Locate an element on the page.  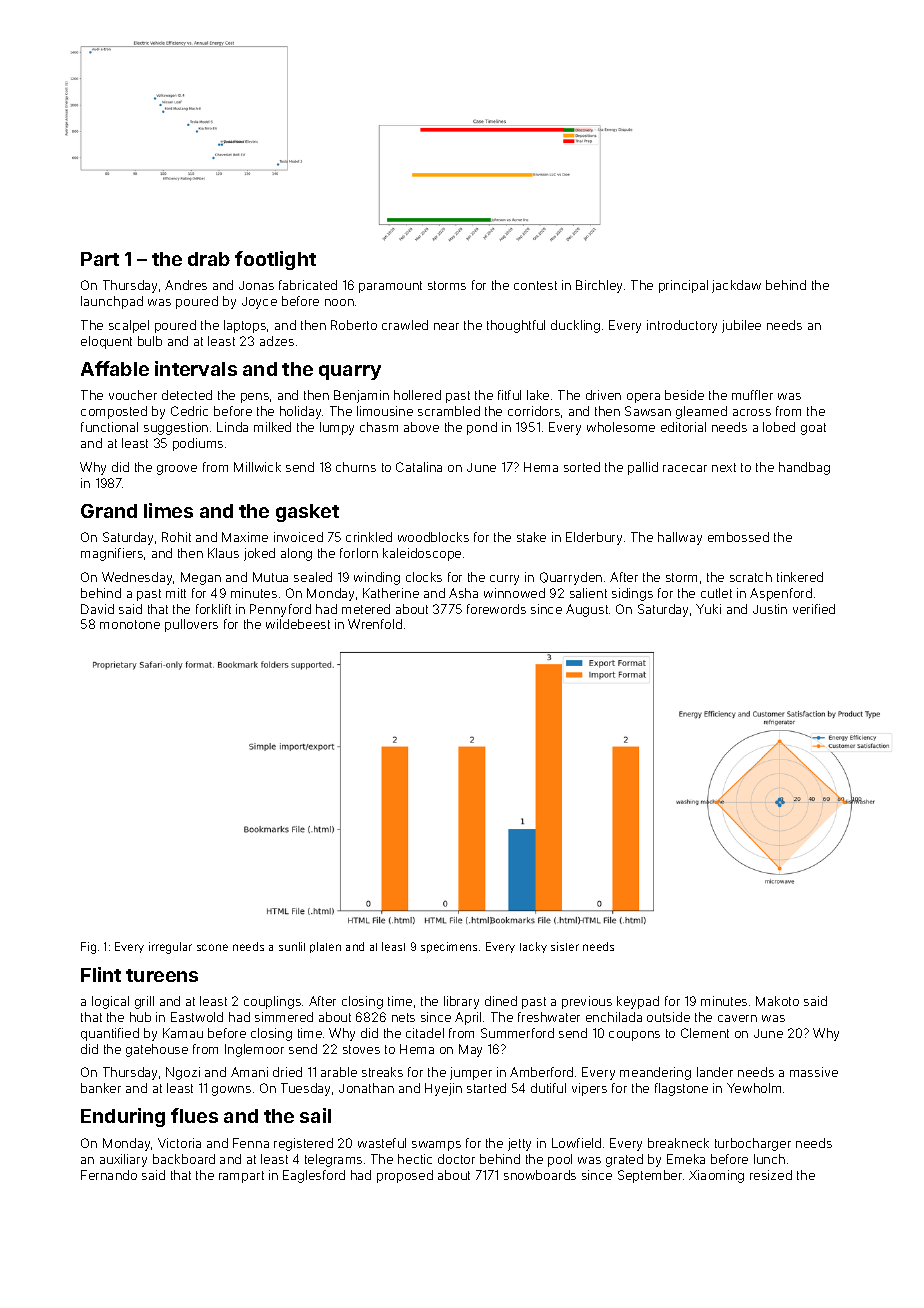
Justin is located at coordinates (770, 609).
